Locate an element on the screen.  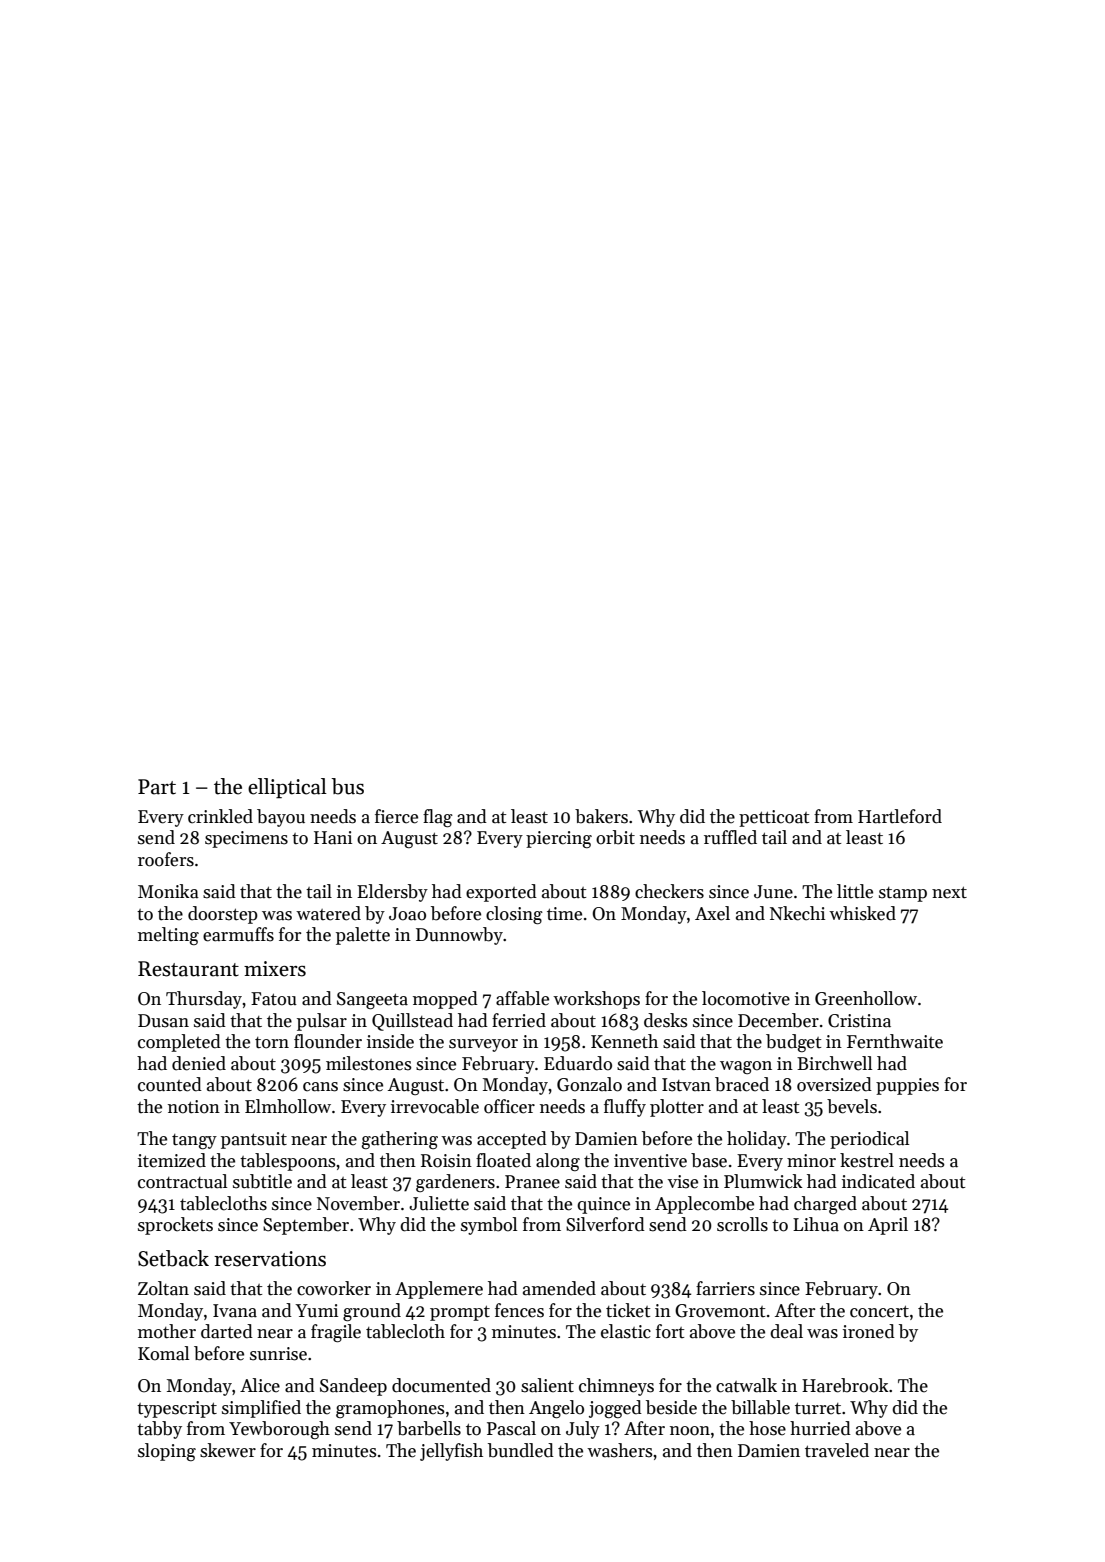
Part is located at coordinates (157, 787).
